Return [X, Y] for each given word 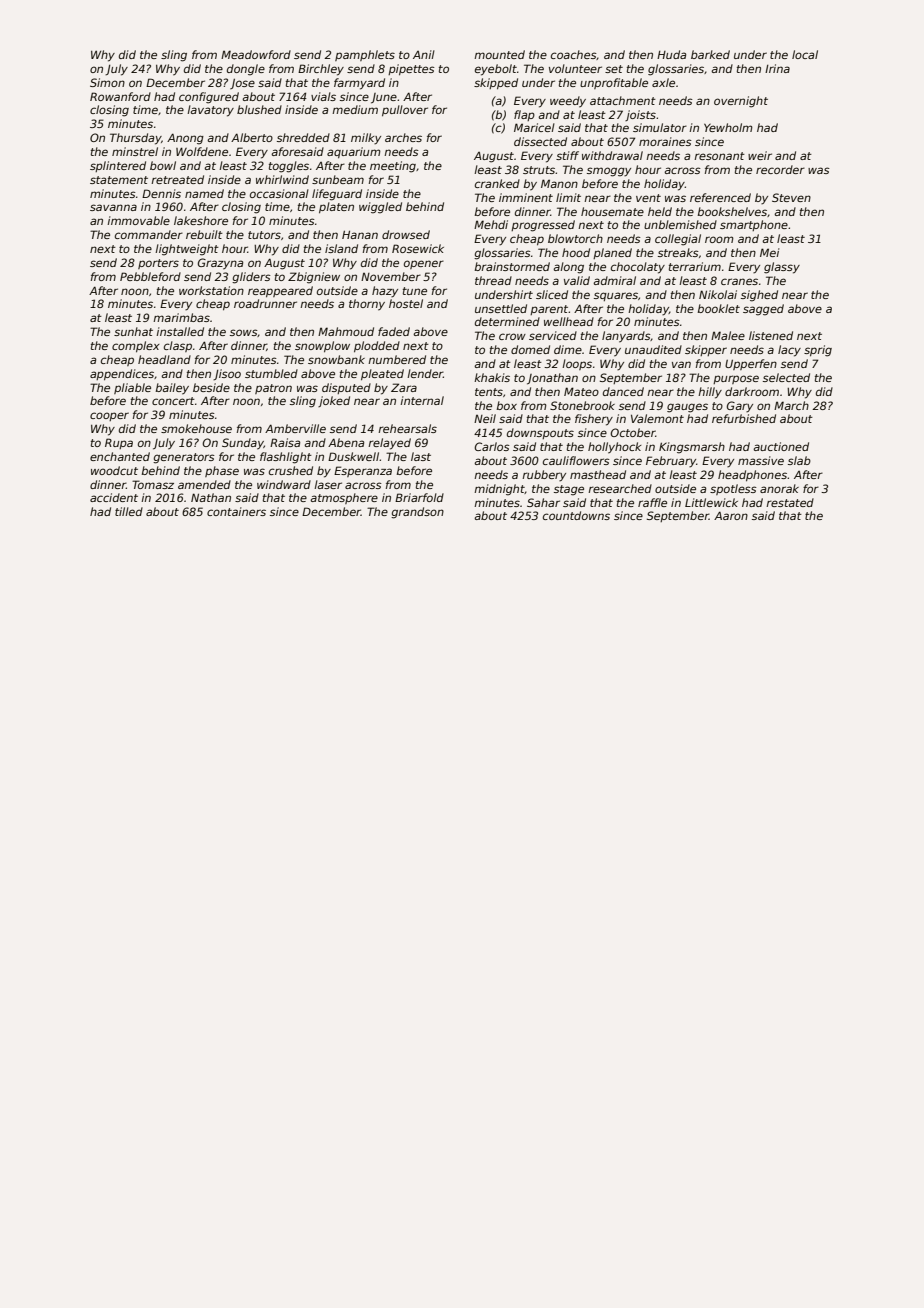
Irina [777, 68]
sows [244, 333]
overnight [741, 102]
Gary [740, 407]
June [384, 98]
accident [114, 497]
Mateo [581, 391]
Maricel [534, 127]
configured [209, 98]
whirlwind [282, 179]
